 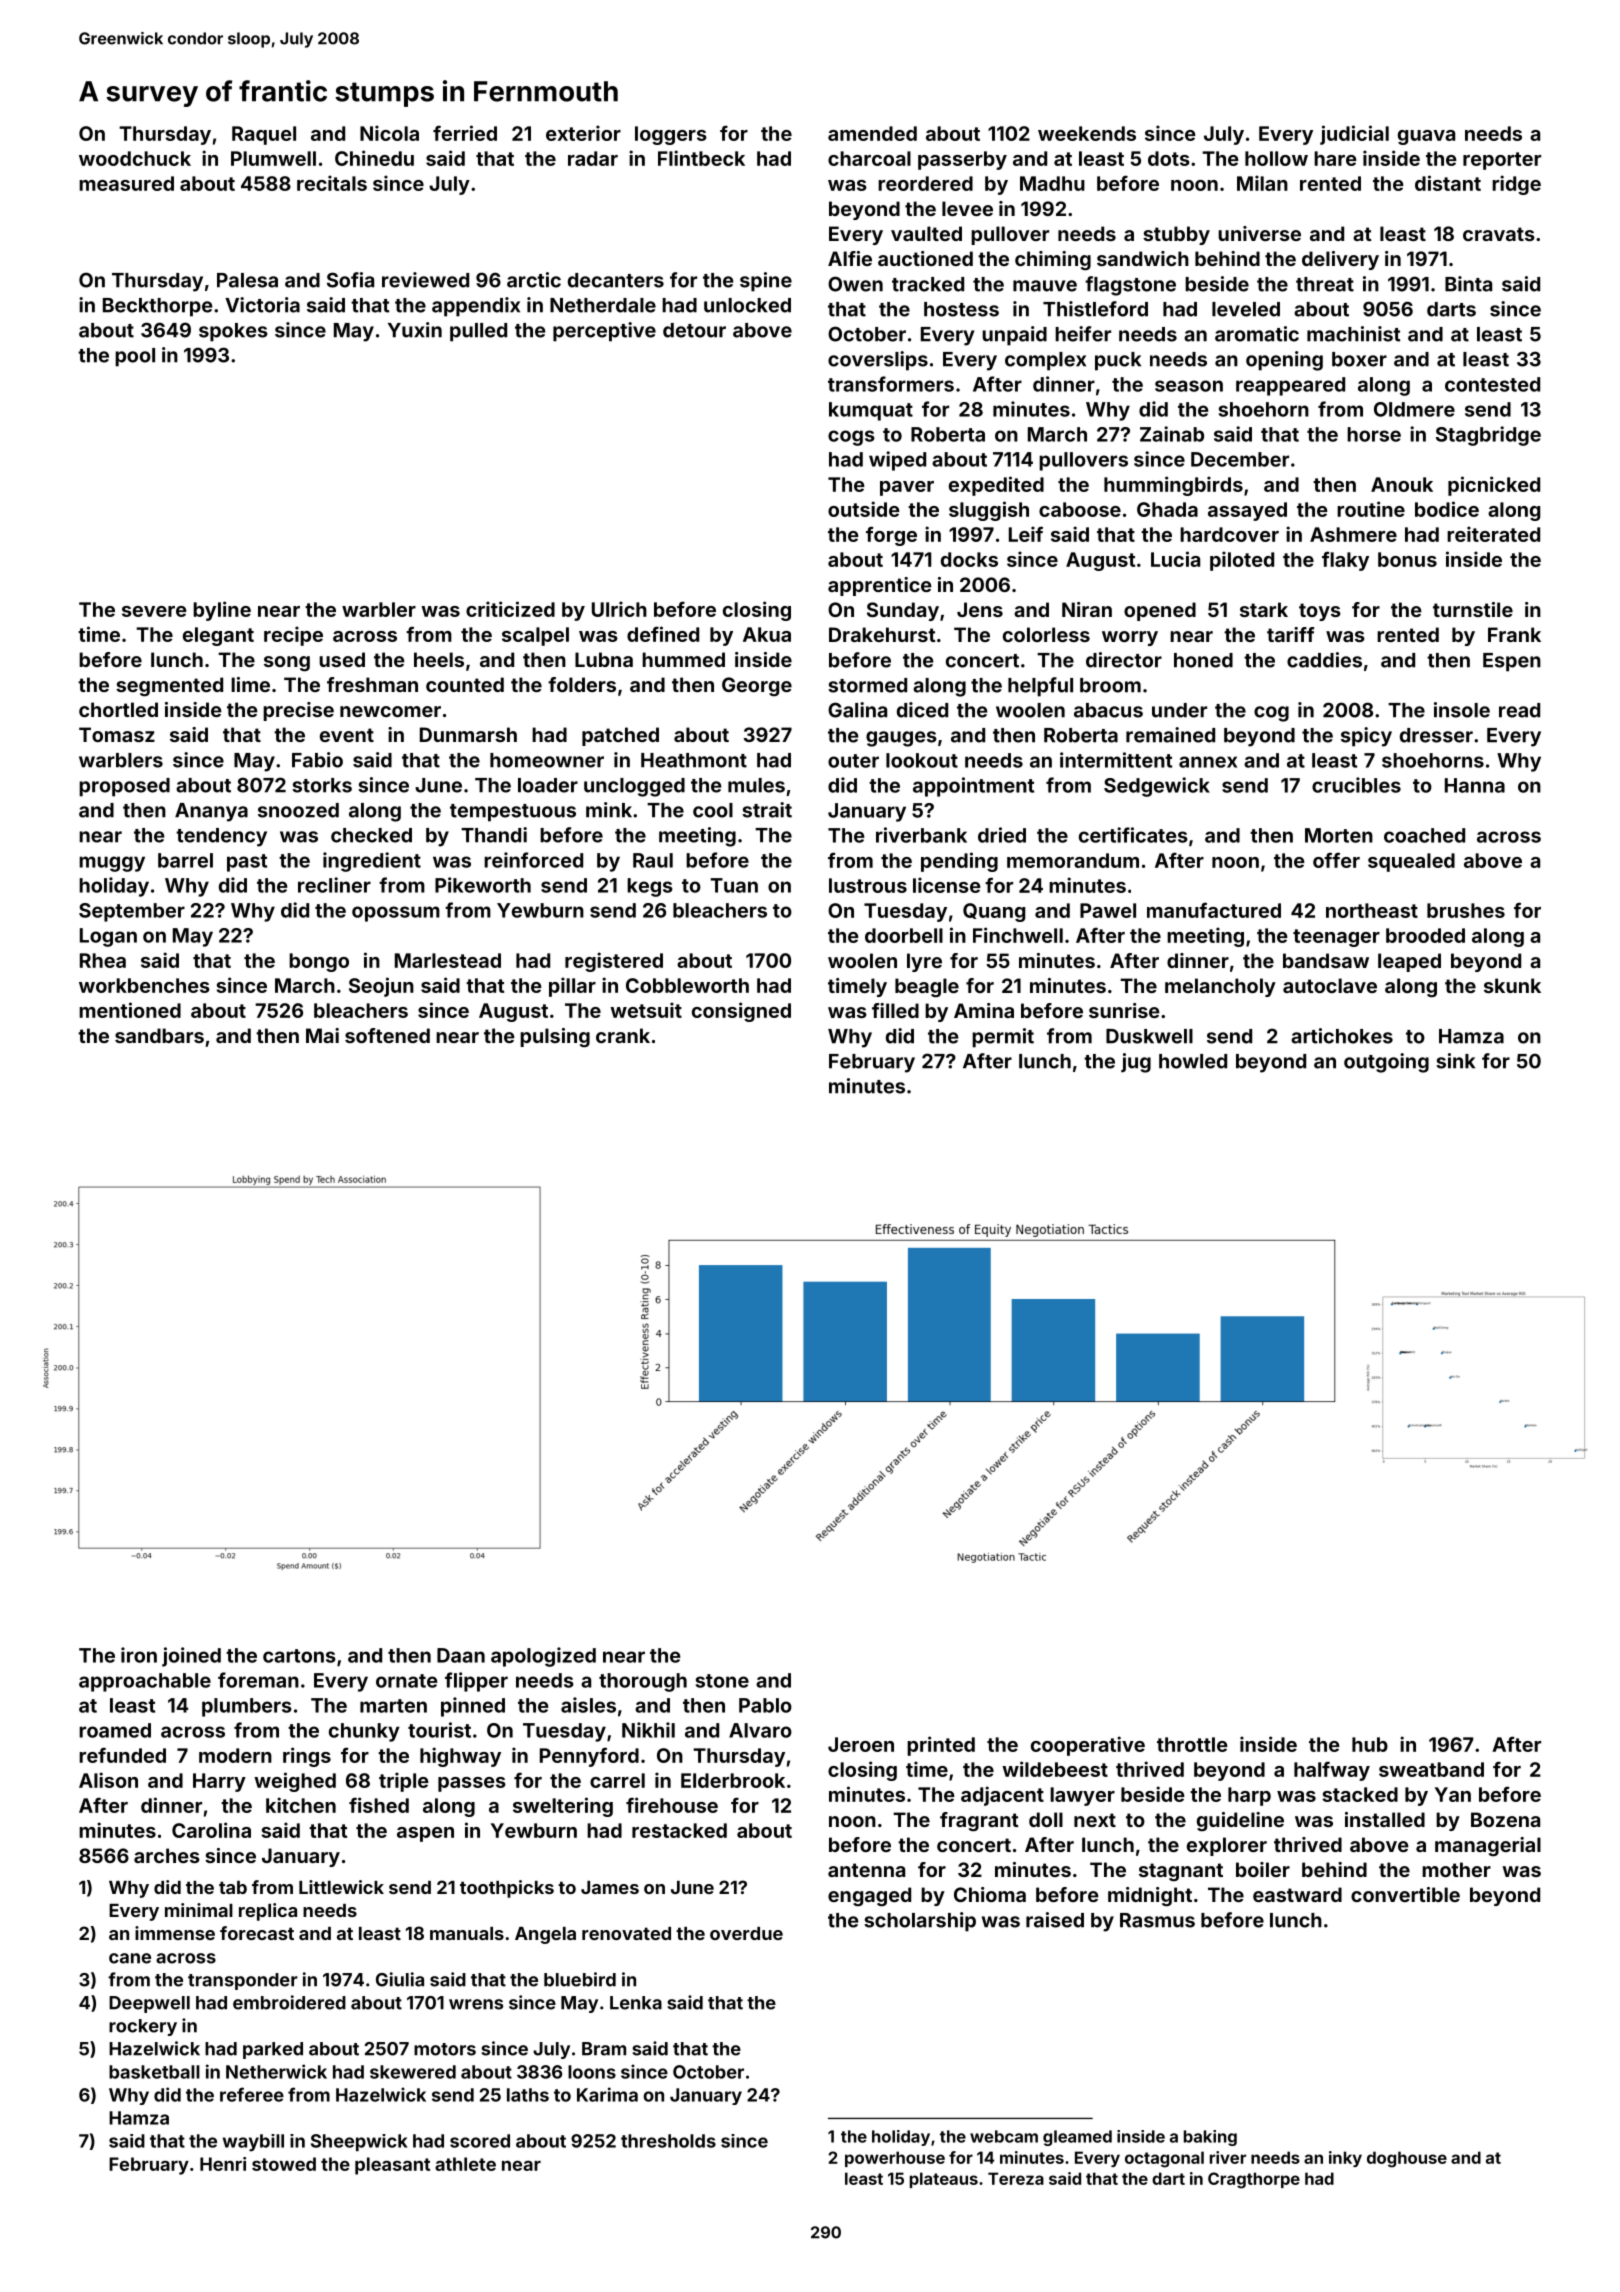 I want to click on plumbers, so click(x=247, y=1707).
